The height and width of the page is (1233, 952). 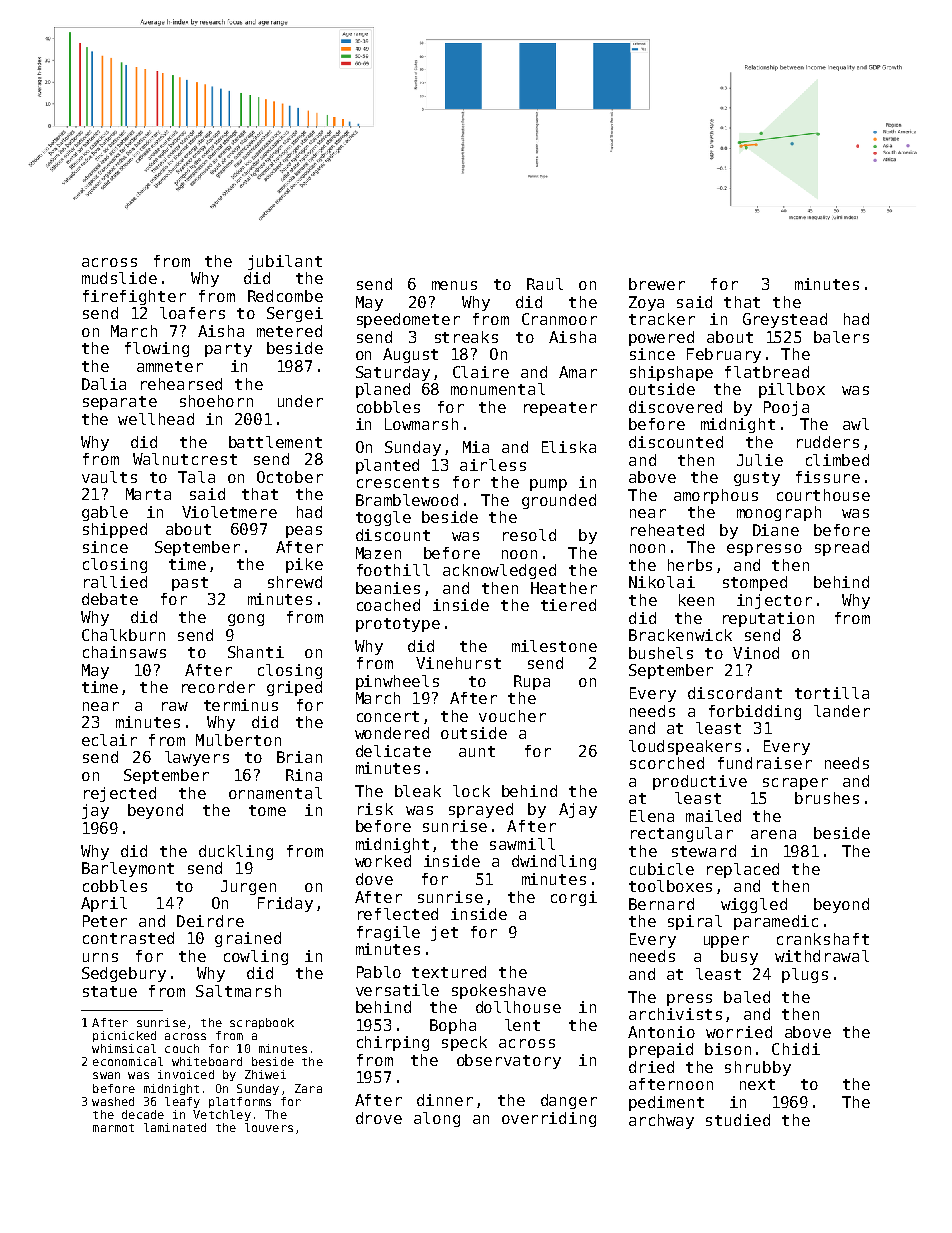 What do you see at coordinates (545, 284) in the page?
I see `Raul` at bounding box center [545, 284].
